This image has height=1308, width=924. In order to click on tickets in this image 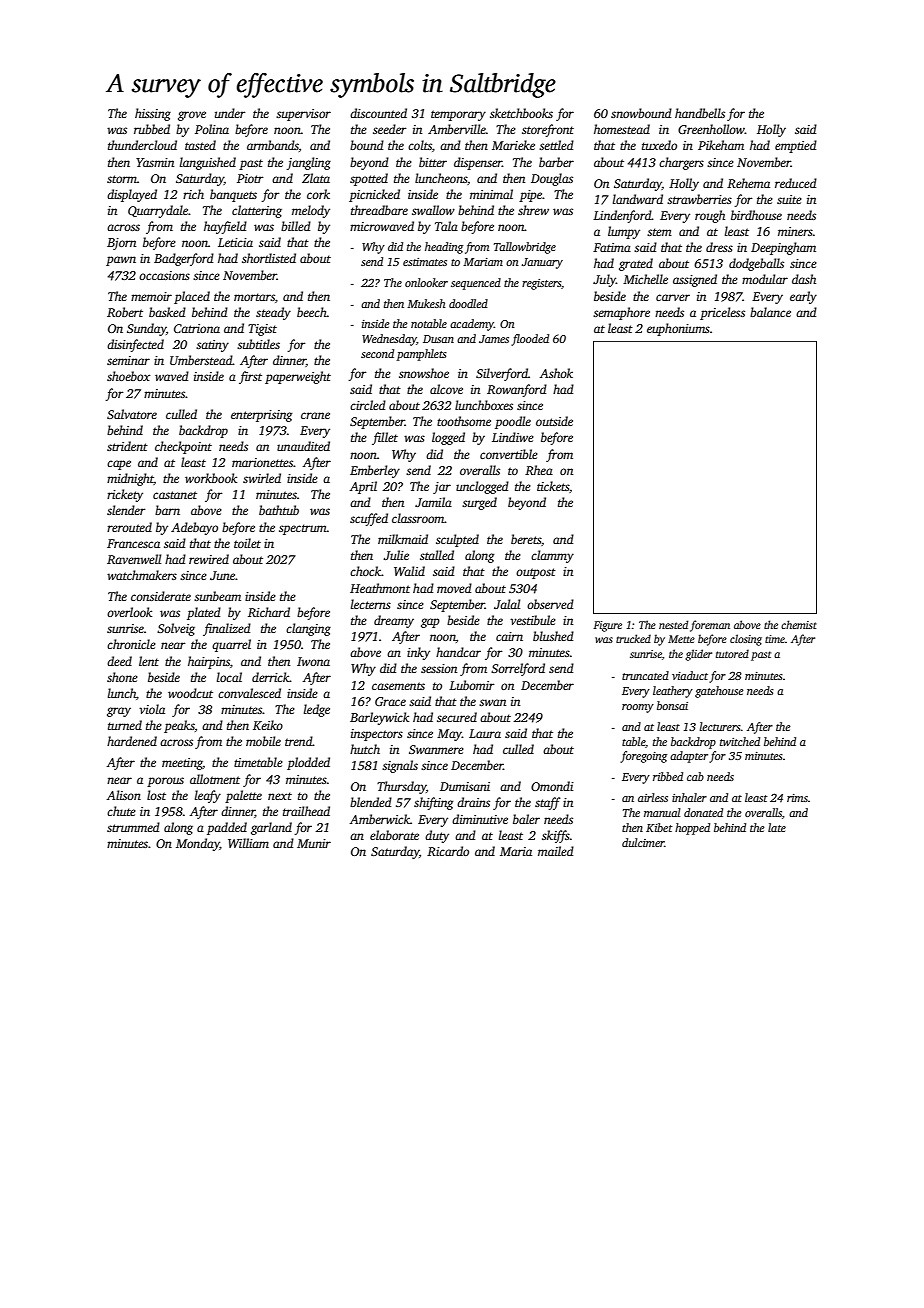, I will do `click(553, 486)`.
